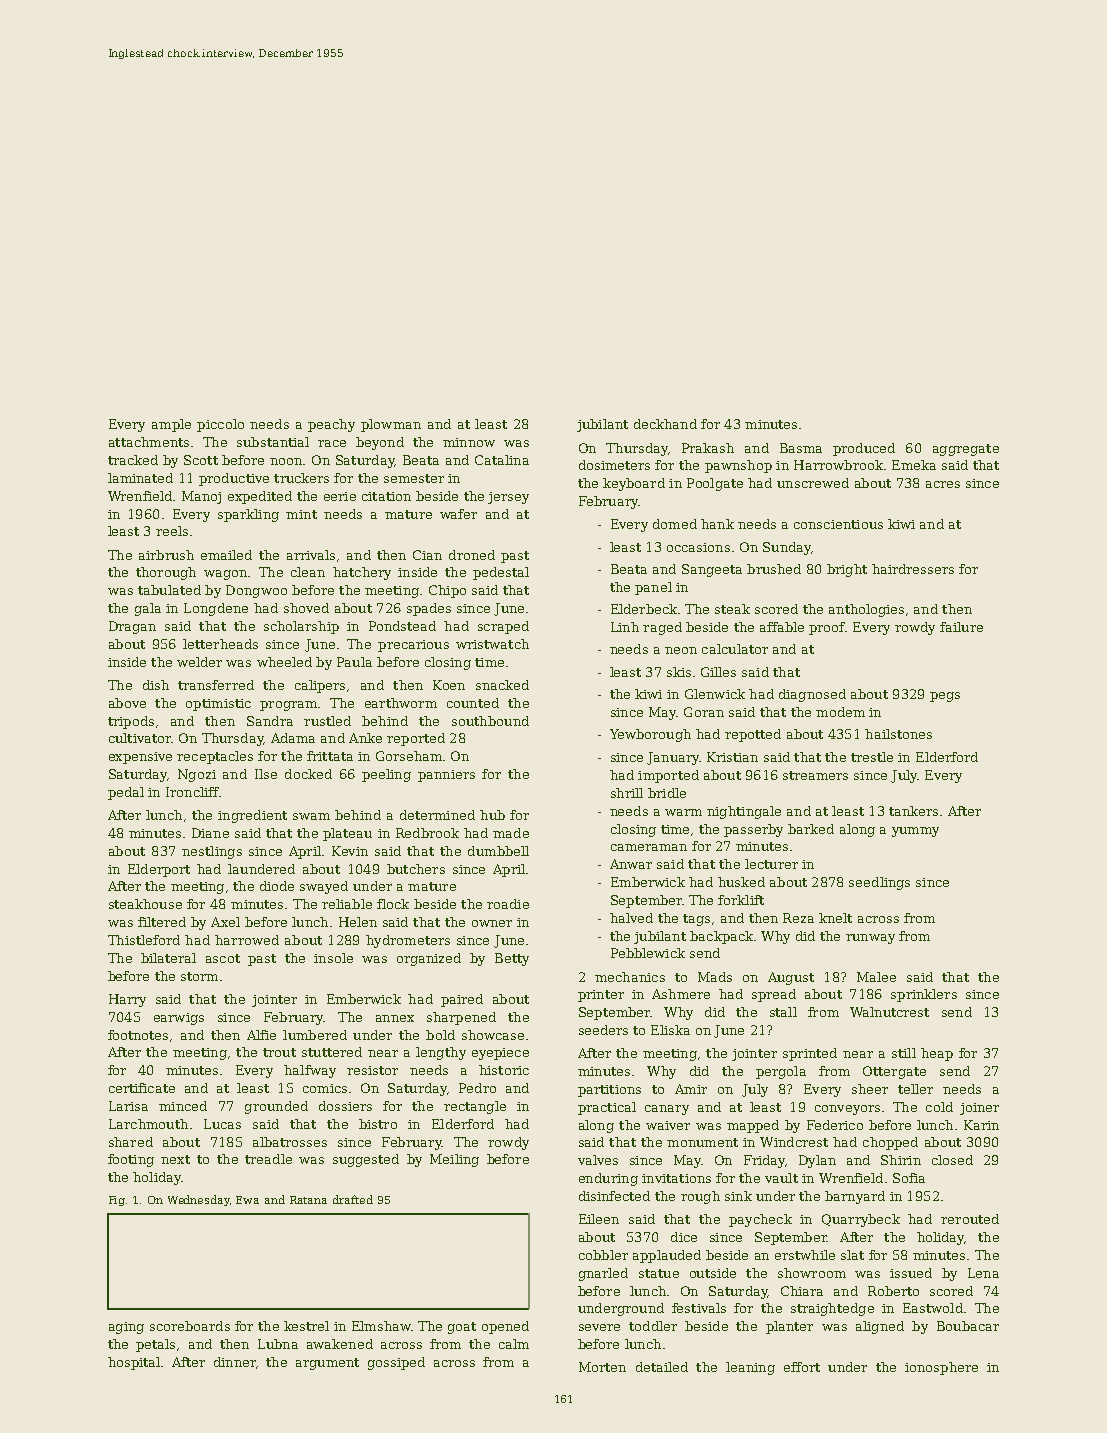 The height and width of the screenshot is (1433, 1107). What do you see at coordinates (260, 497) in the screenshot?
I see `expedited` at bounding box center [260, 497].
